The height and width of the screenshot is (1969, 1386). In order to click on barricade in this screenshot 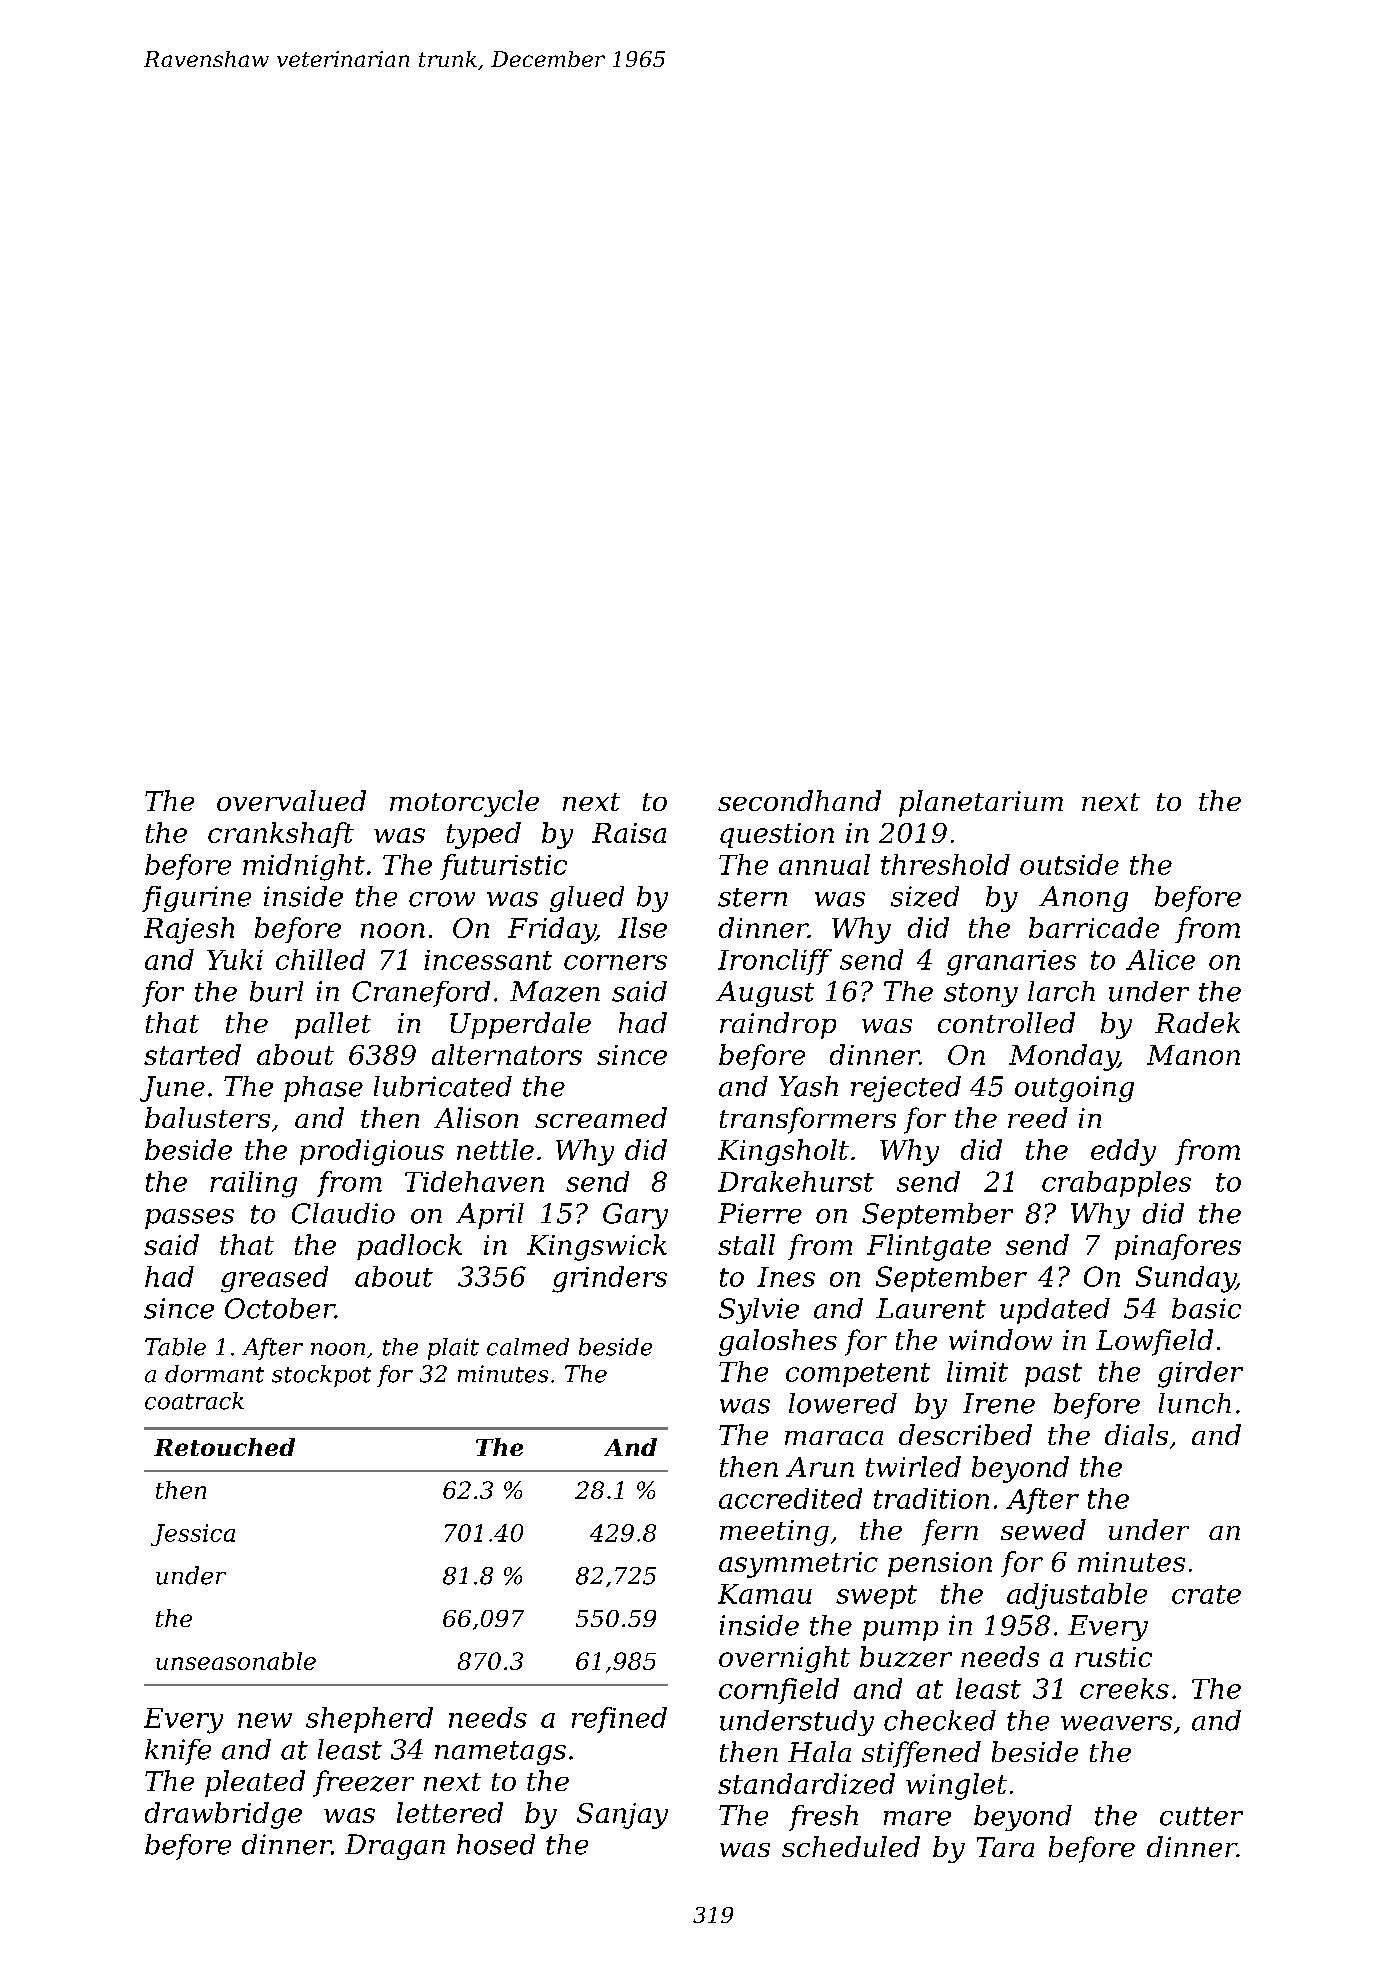, I will do `click(1094, 927)`.
